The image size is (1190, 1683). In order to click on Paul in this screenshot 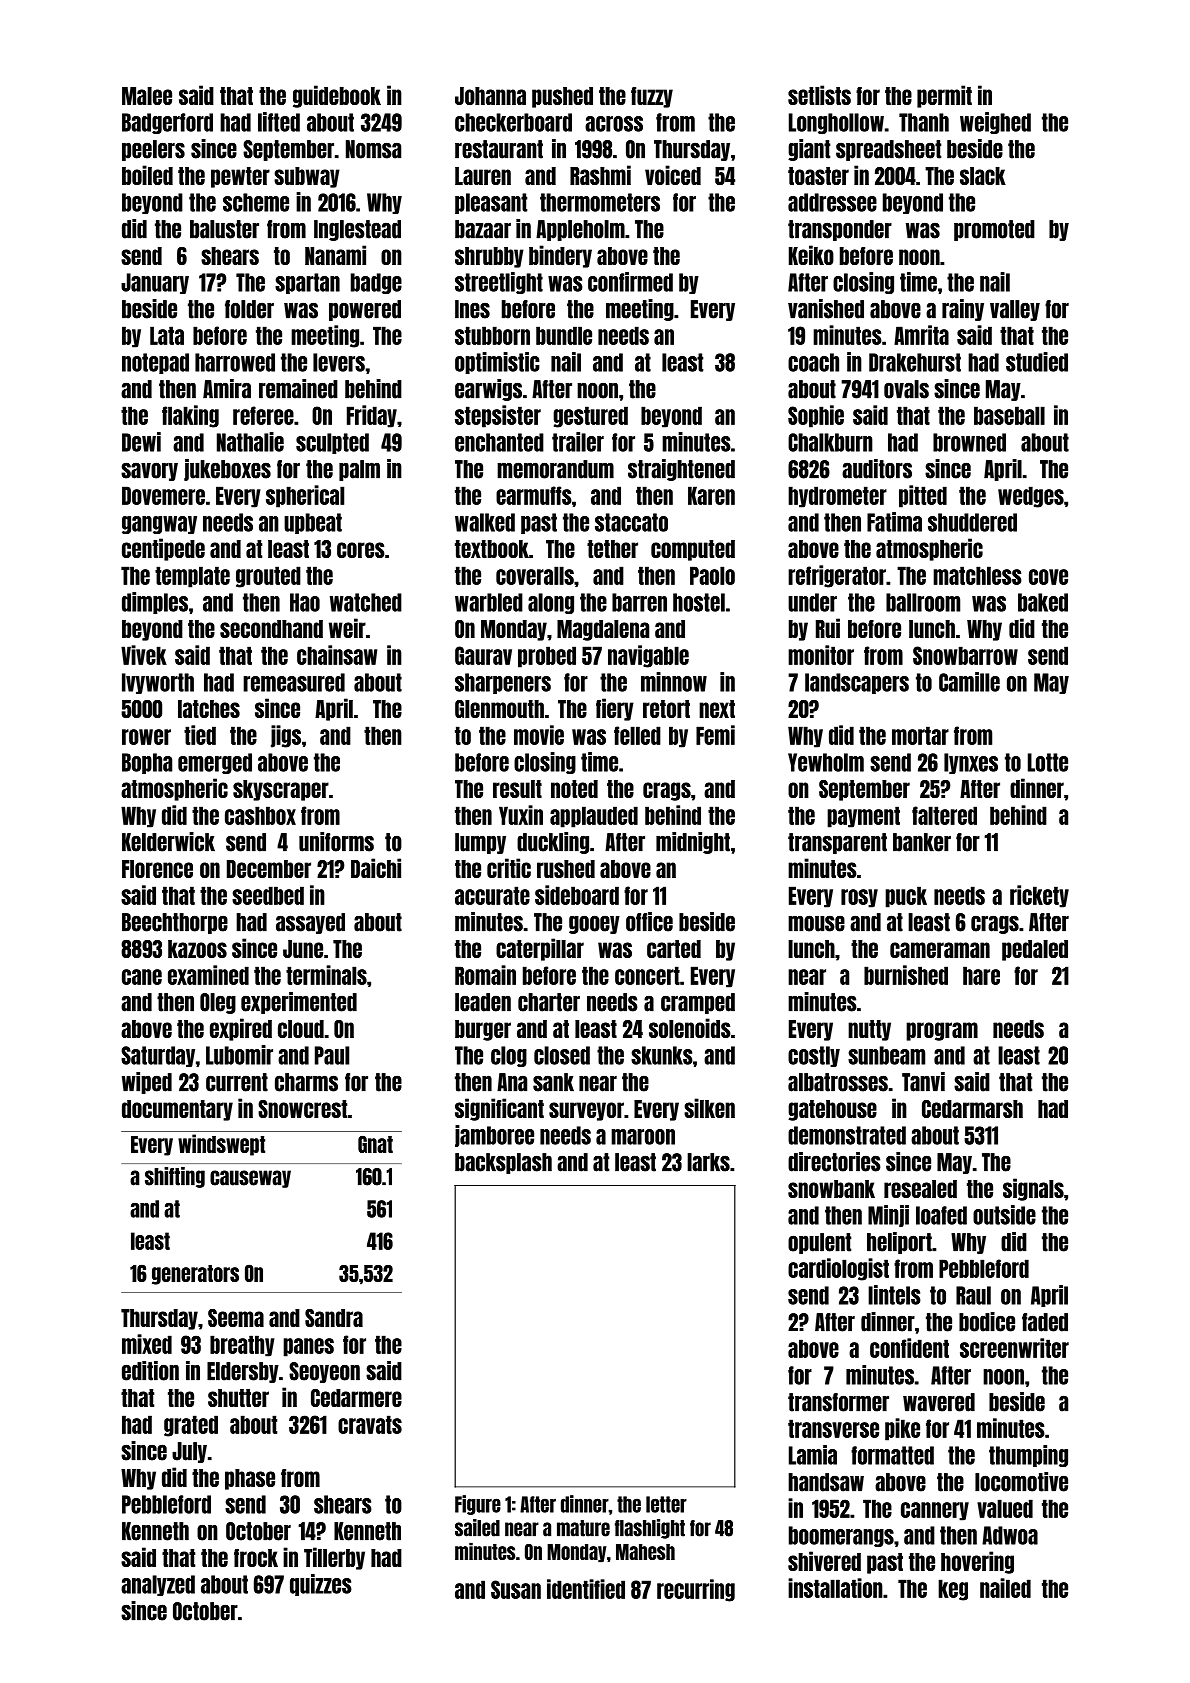, I will do `click(332, 1055)`.
